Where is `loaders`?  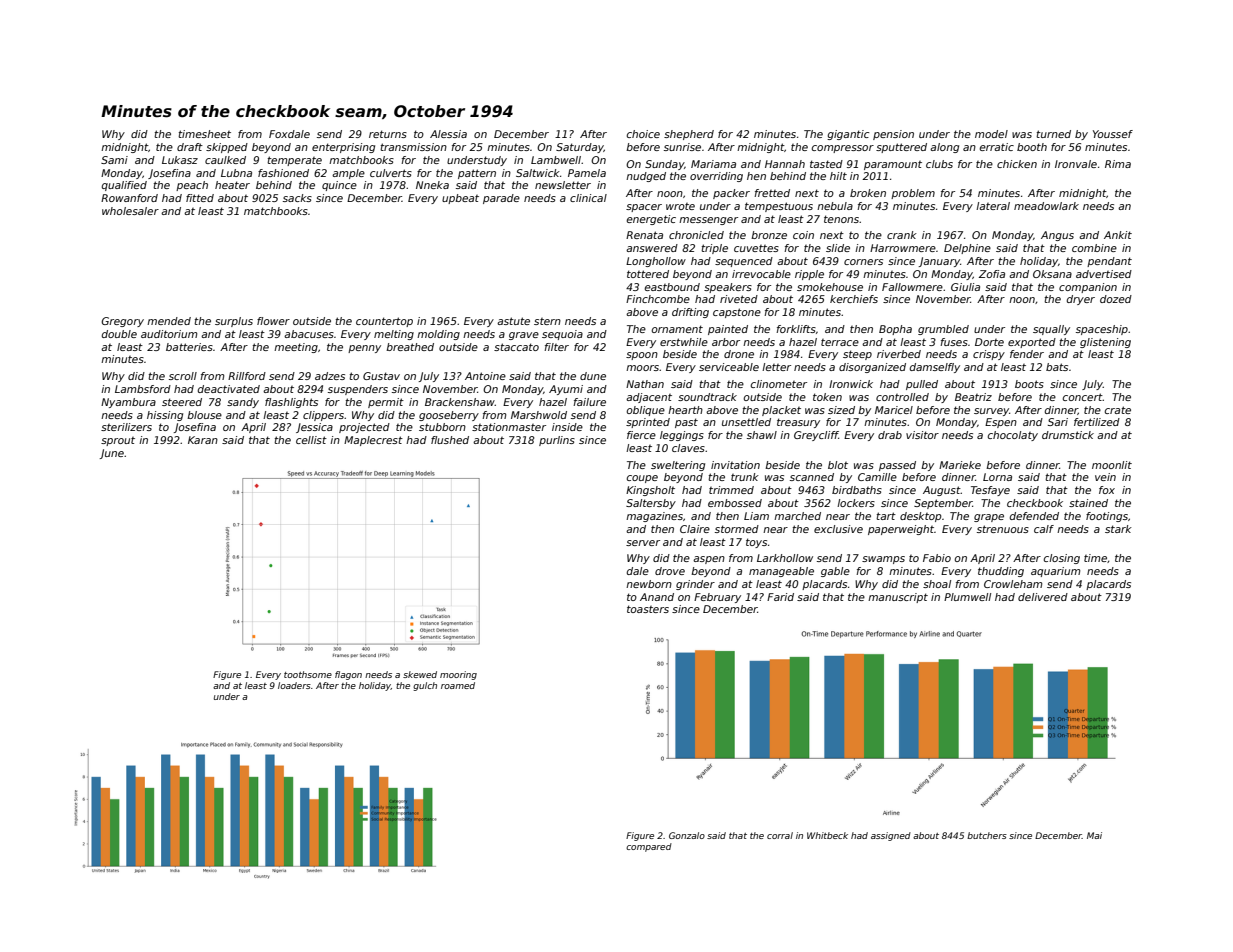 loaders is located at coordinates (294, 685).
